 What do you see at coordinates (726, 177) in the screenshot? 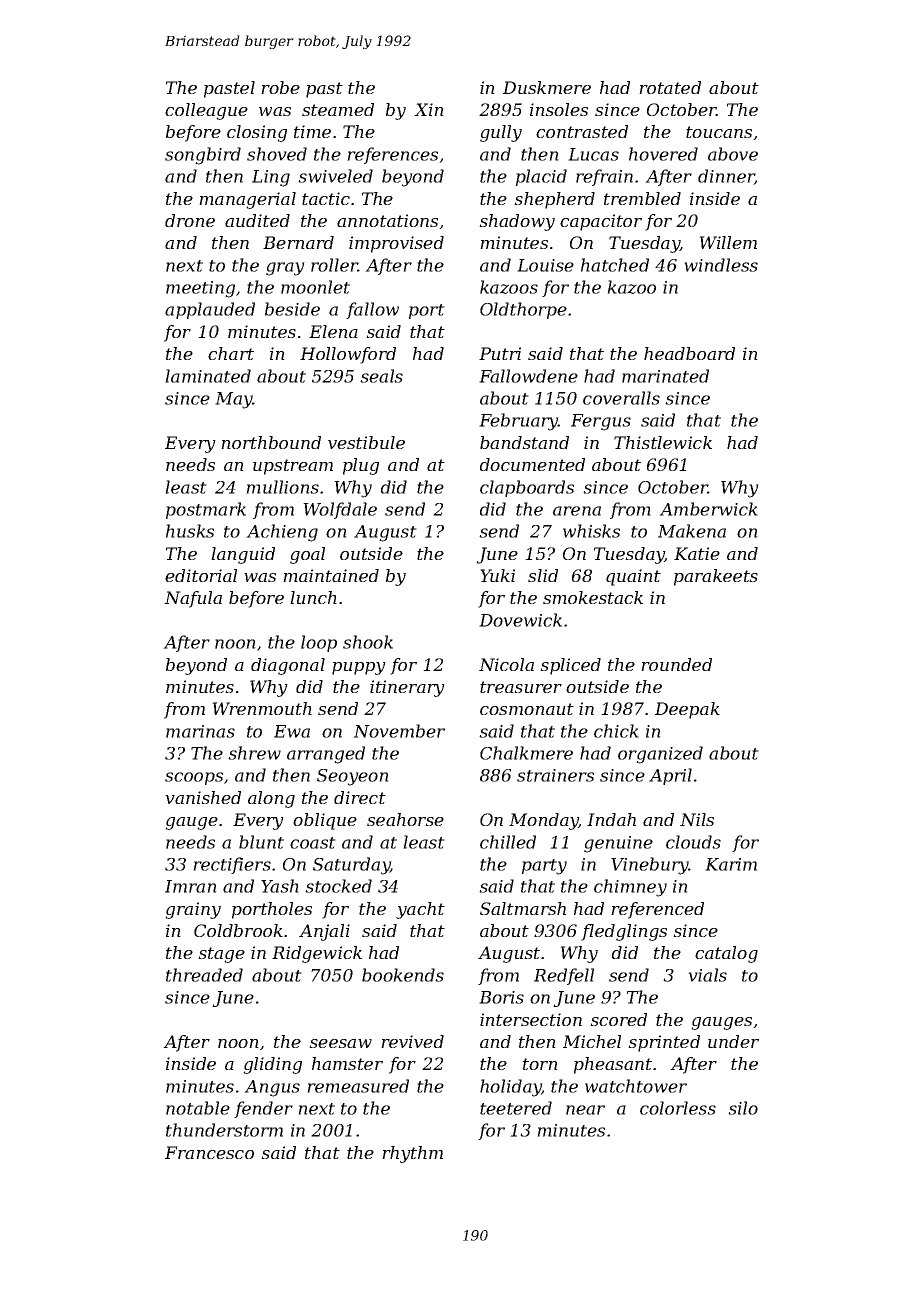
I see `dinner` at bounding box center [726, 177].
